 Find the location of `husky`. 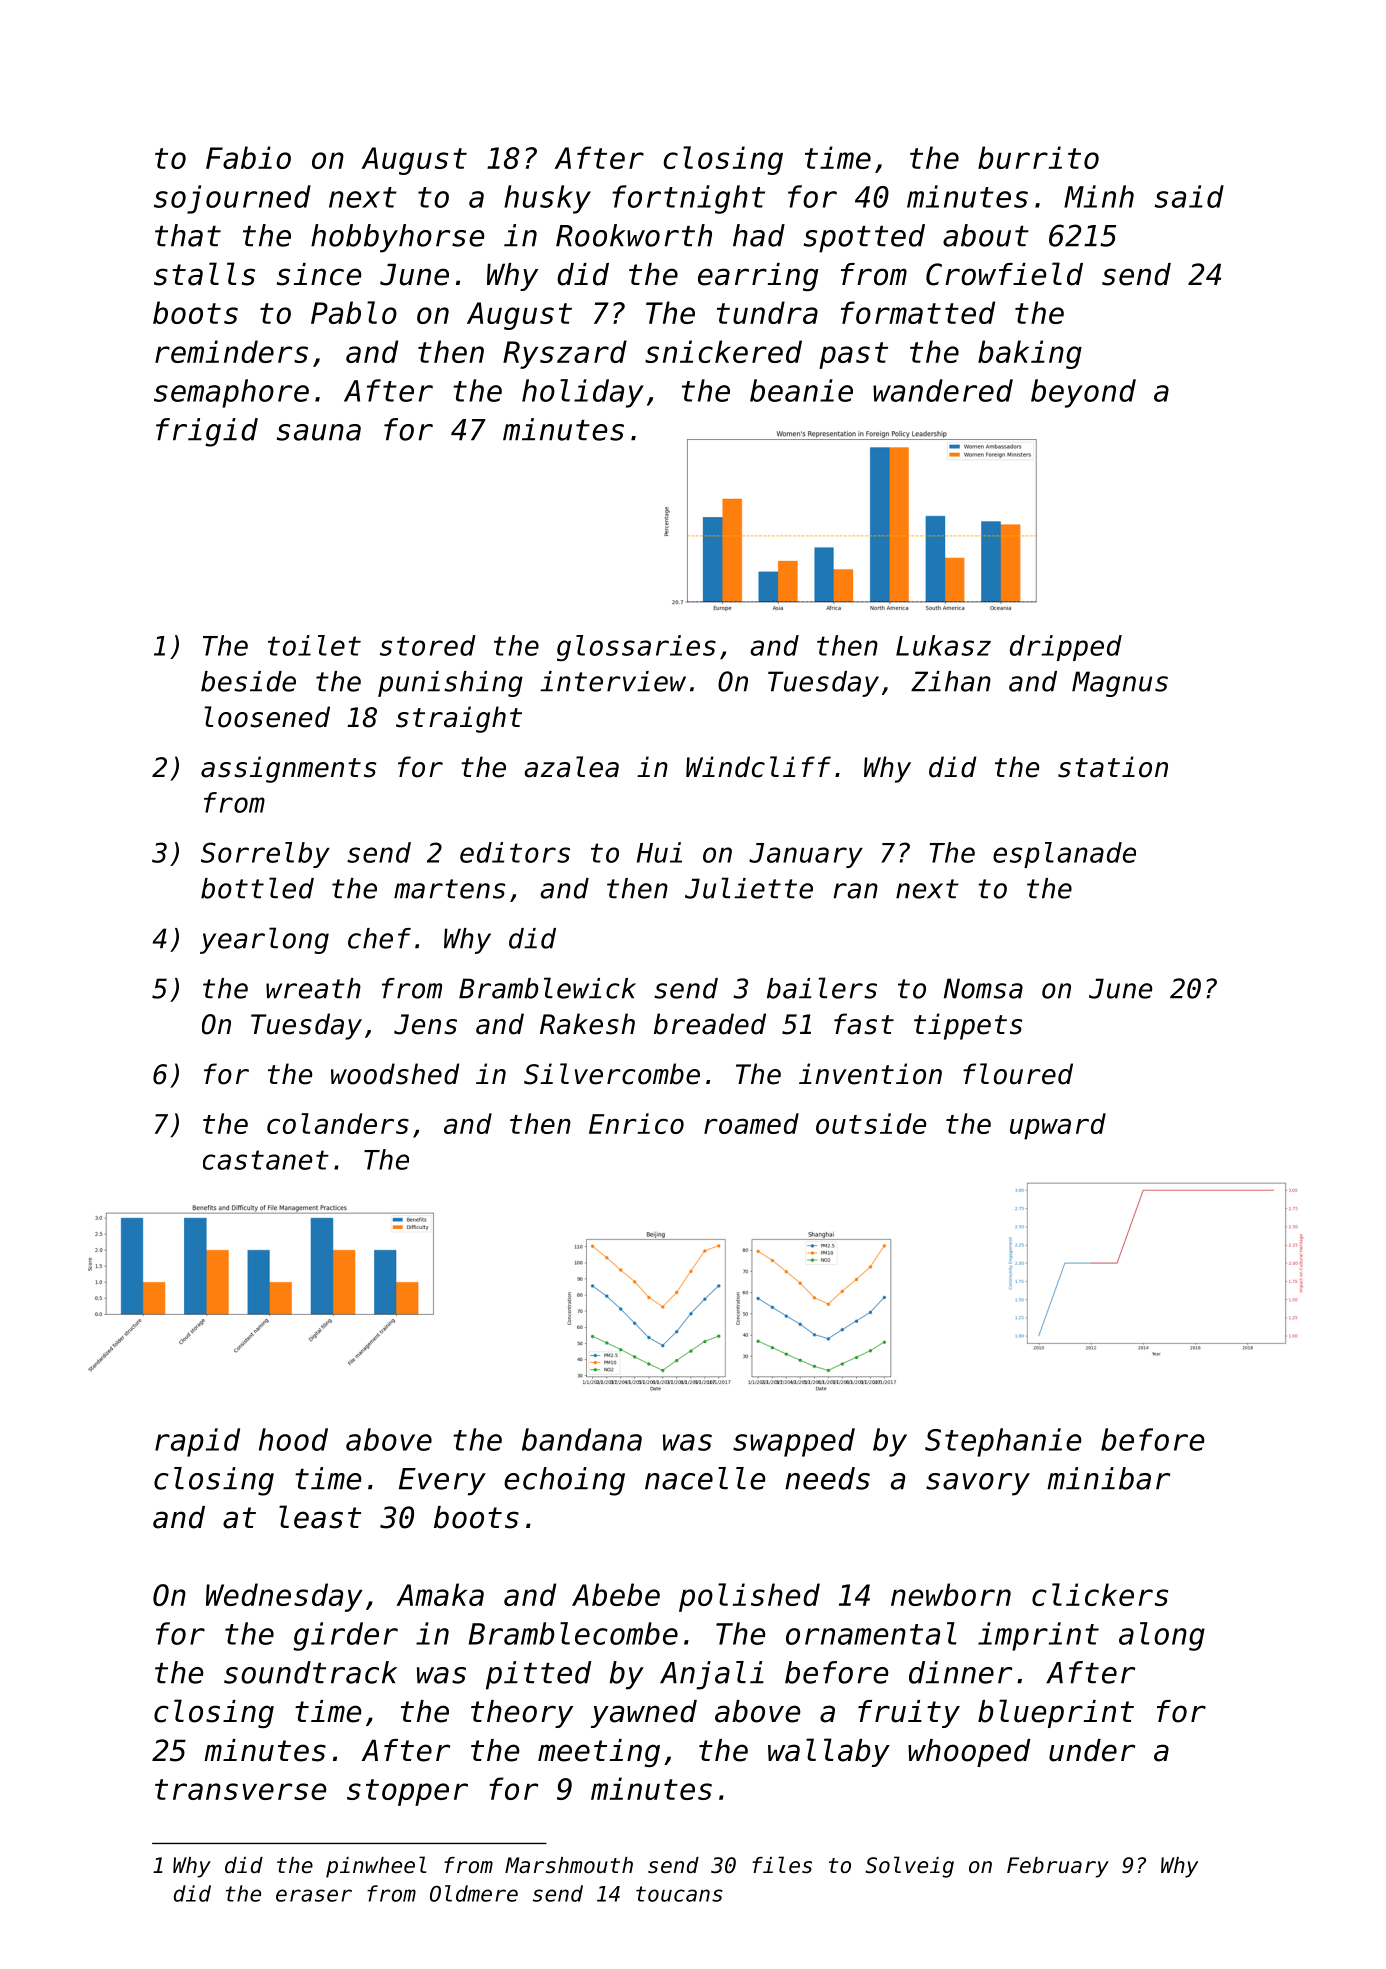

husky is located at coordinates (547, 199).
